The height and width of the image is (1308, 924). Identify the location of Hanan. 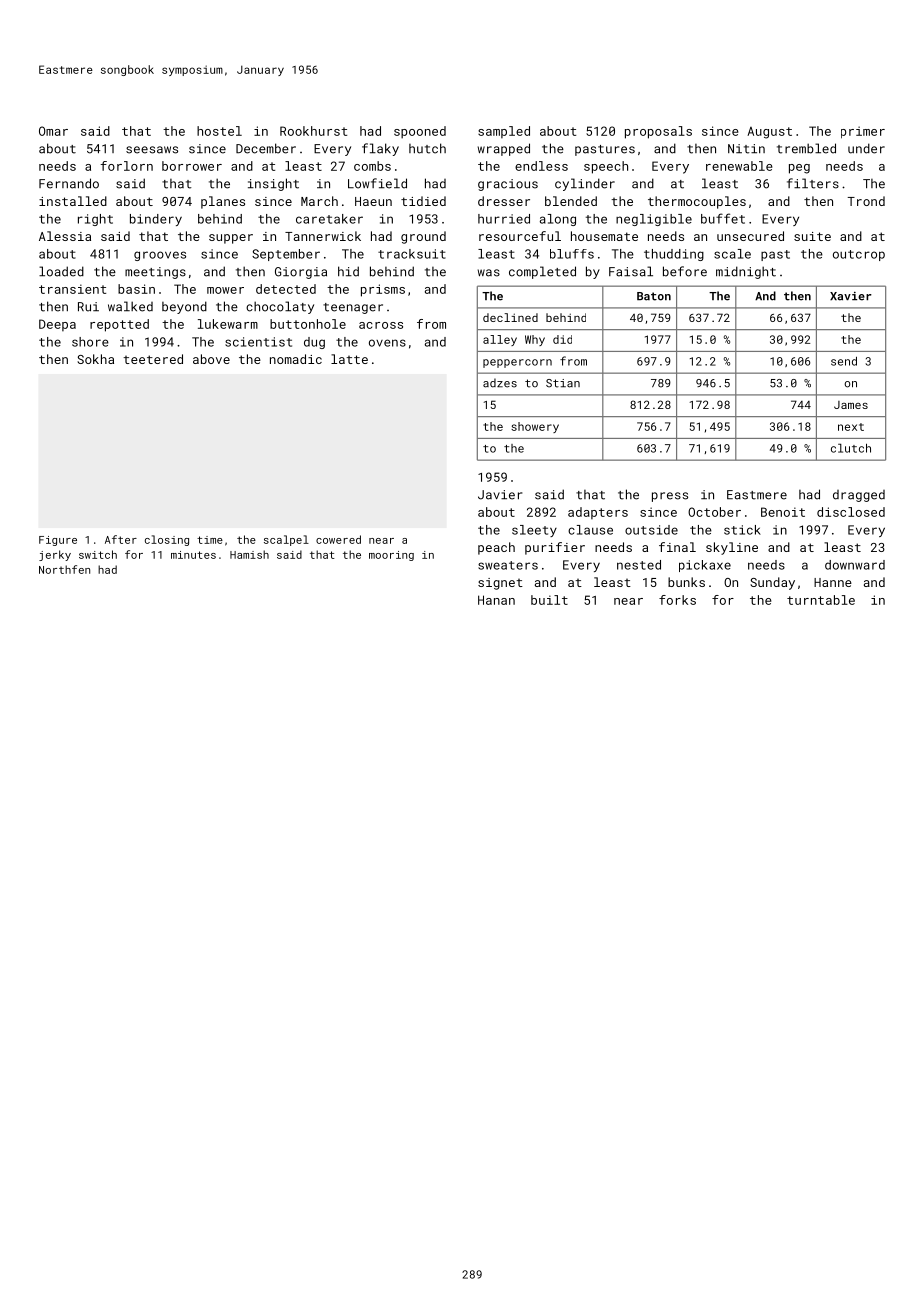
(496, 600).
